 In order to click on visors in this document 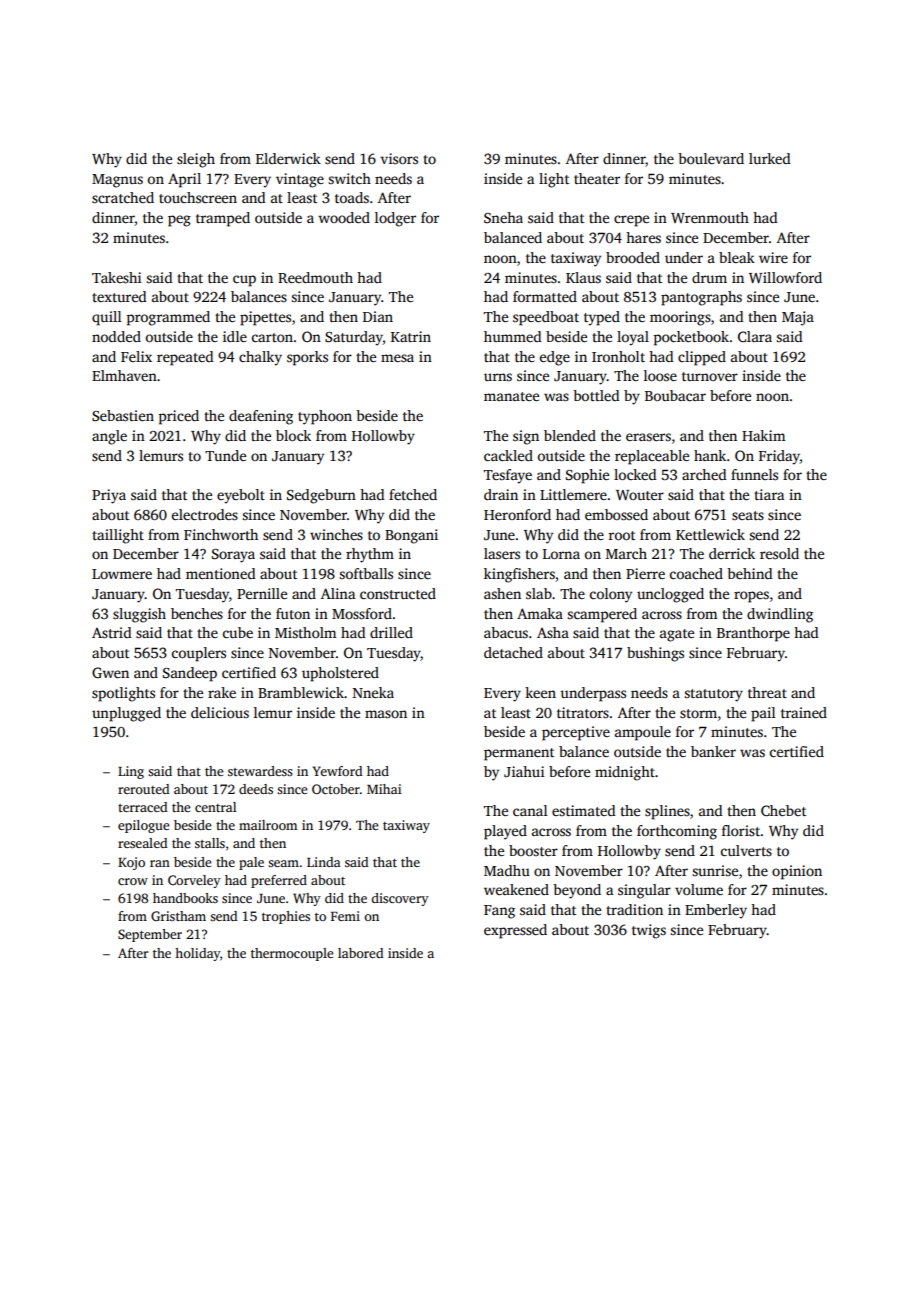, I will do `click(399, 158)`.
